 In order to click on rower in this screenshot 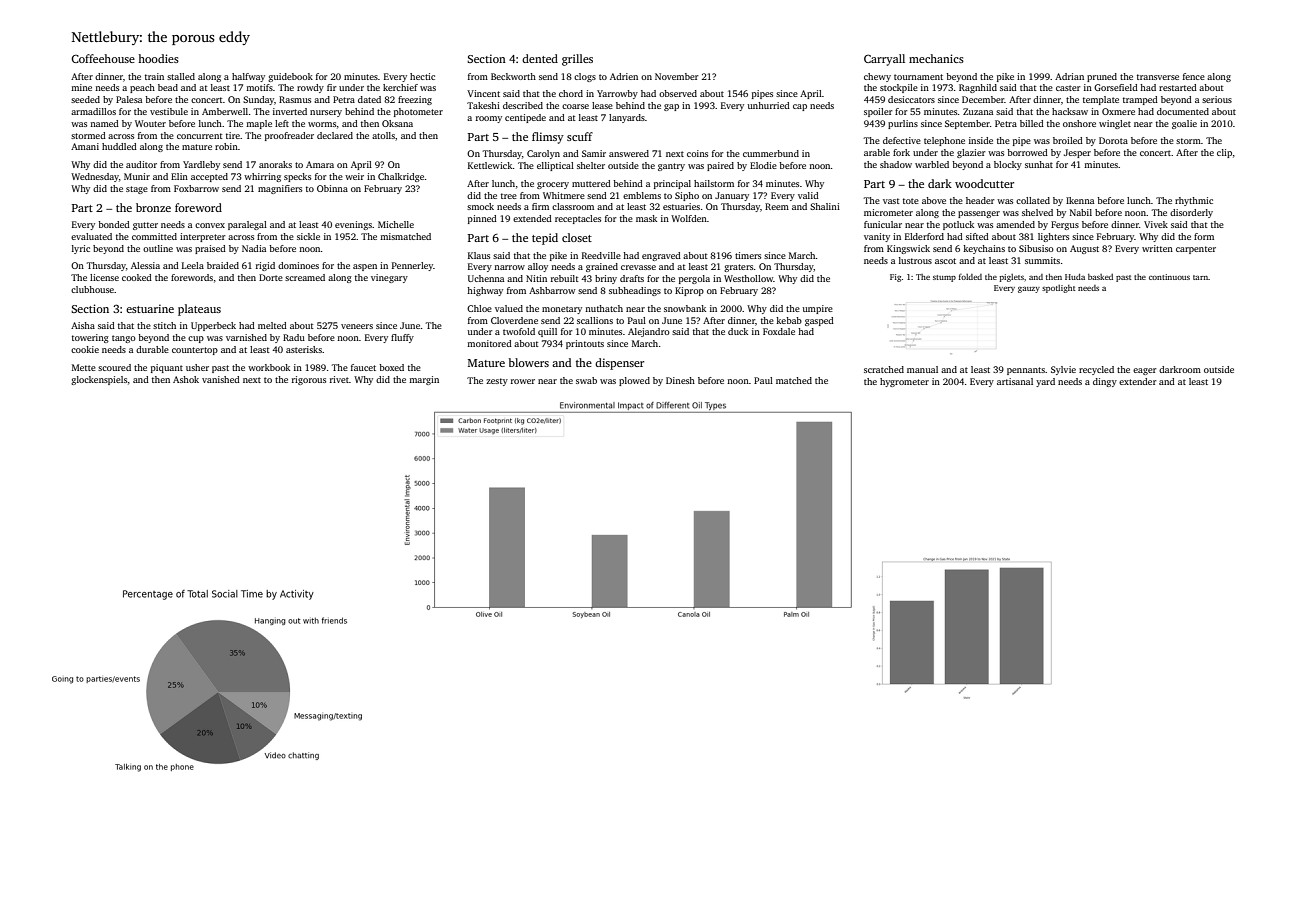, I will do `click(523, 381)`.
